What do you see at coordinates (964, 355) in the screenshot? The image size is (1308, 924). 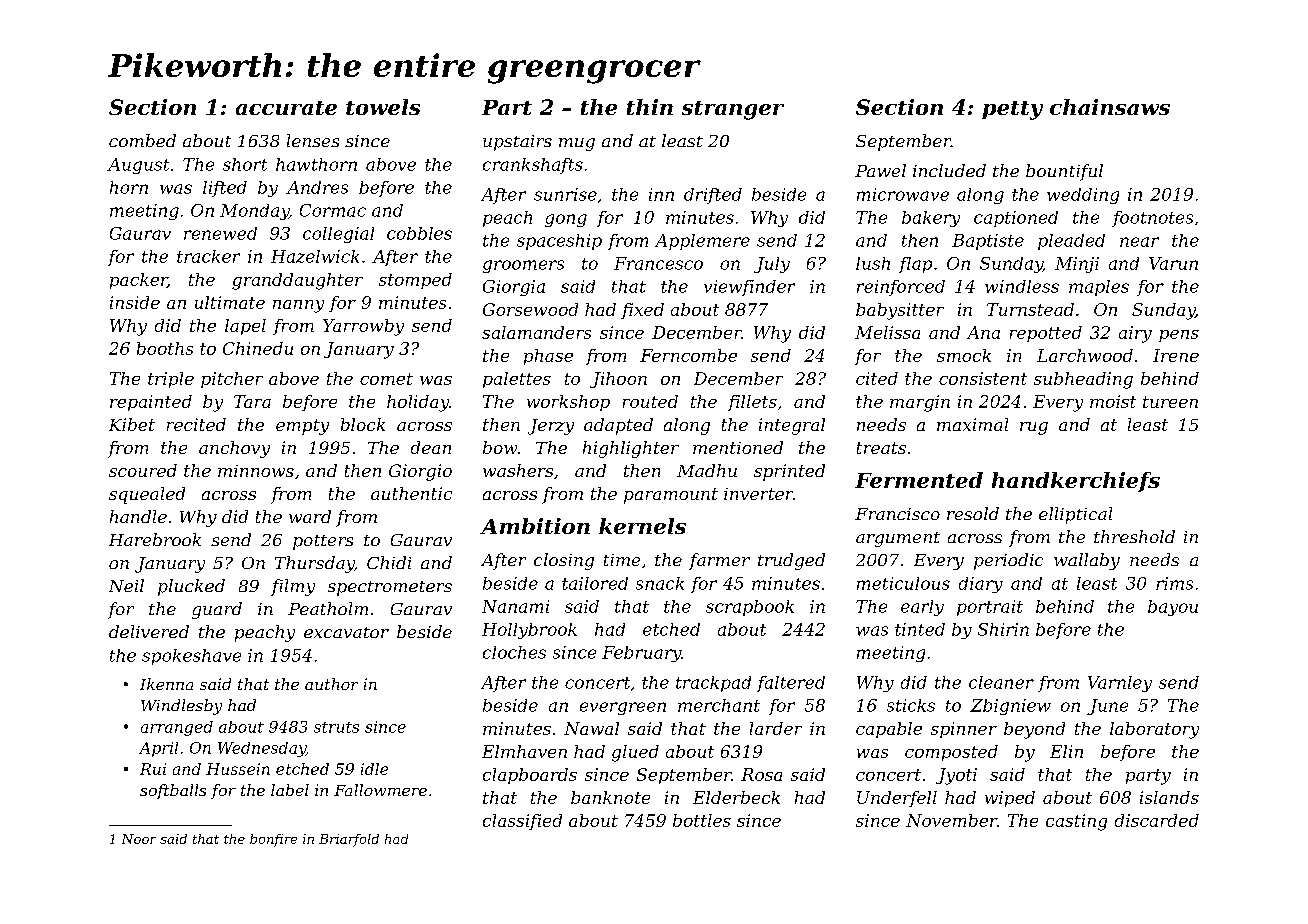 I see `smock` at bounding box center [964, 355].
